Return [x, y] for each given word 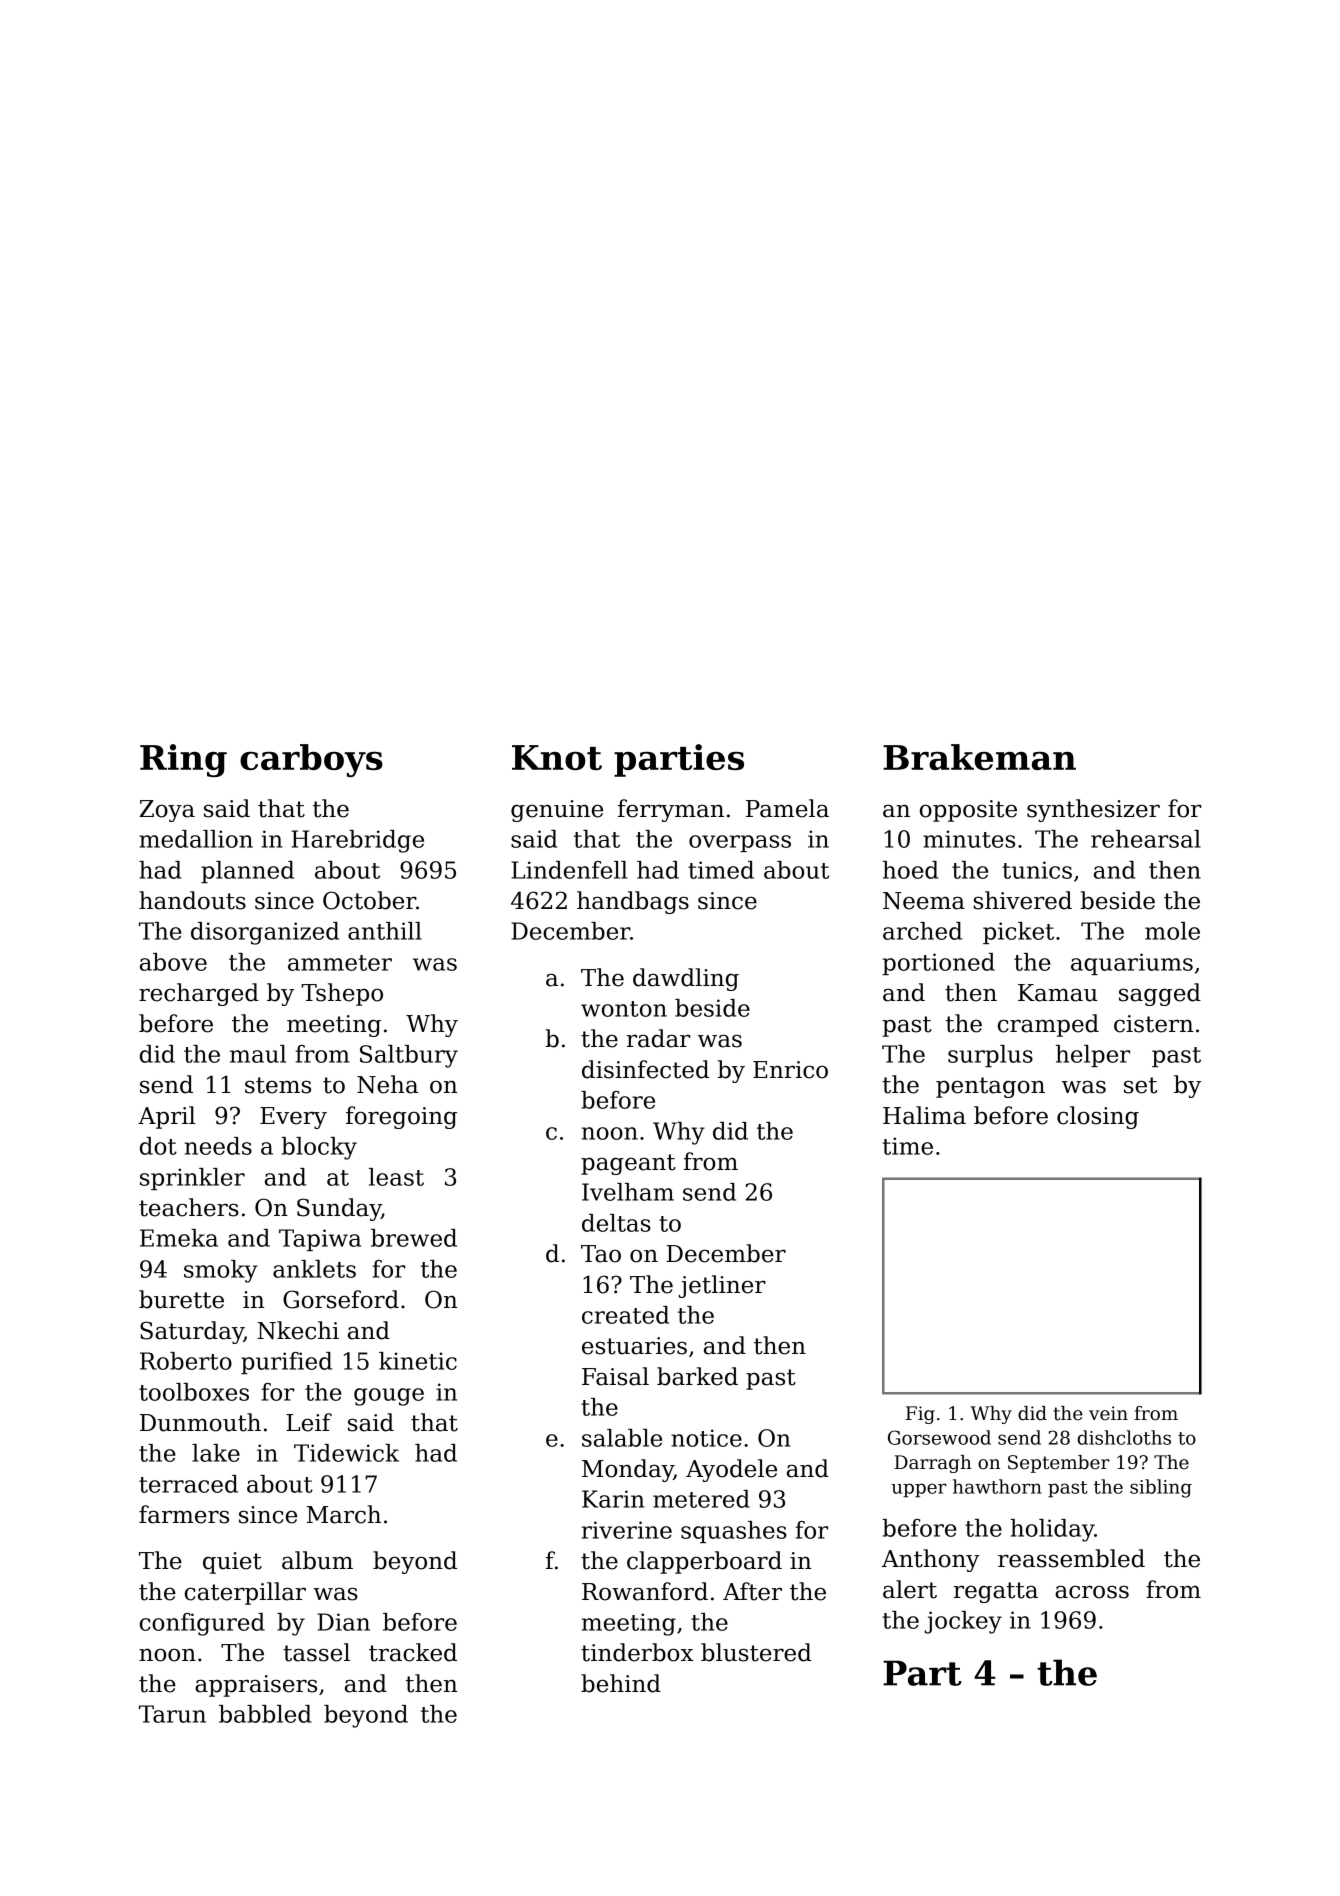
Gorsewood [939, 1437]
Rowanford [645, 1591]
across [1092, 1592]
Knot [557, 757]
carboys [311, 760]
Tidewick [346, 1453]
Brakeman [979, 757]
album [317, 1560]
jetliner [722, 1286]
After [752, 1591]
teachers [189, 1207]
